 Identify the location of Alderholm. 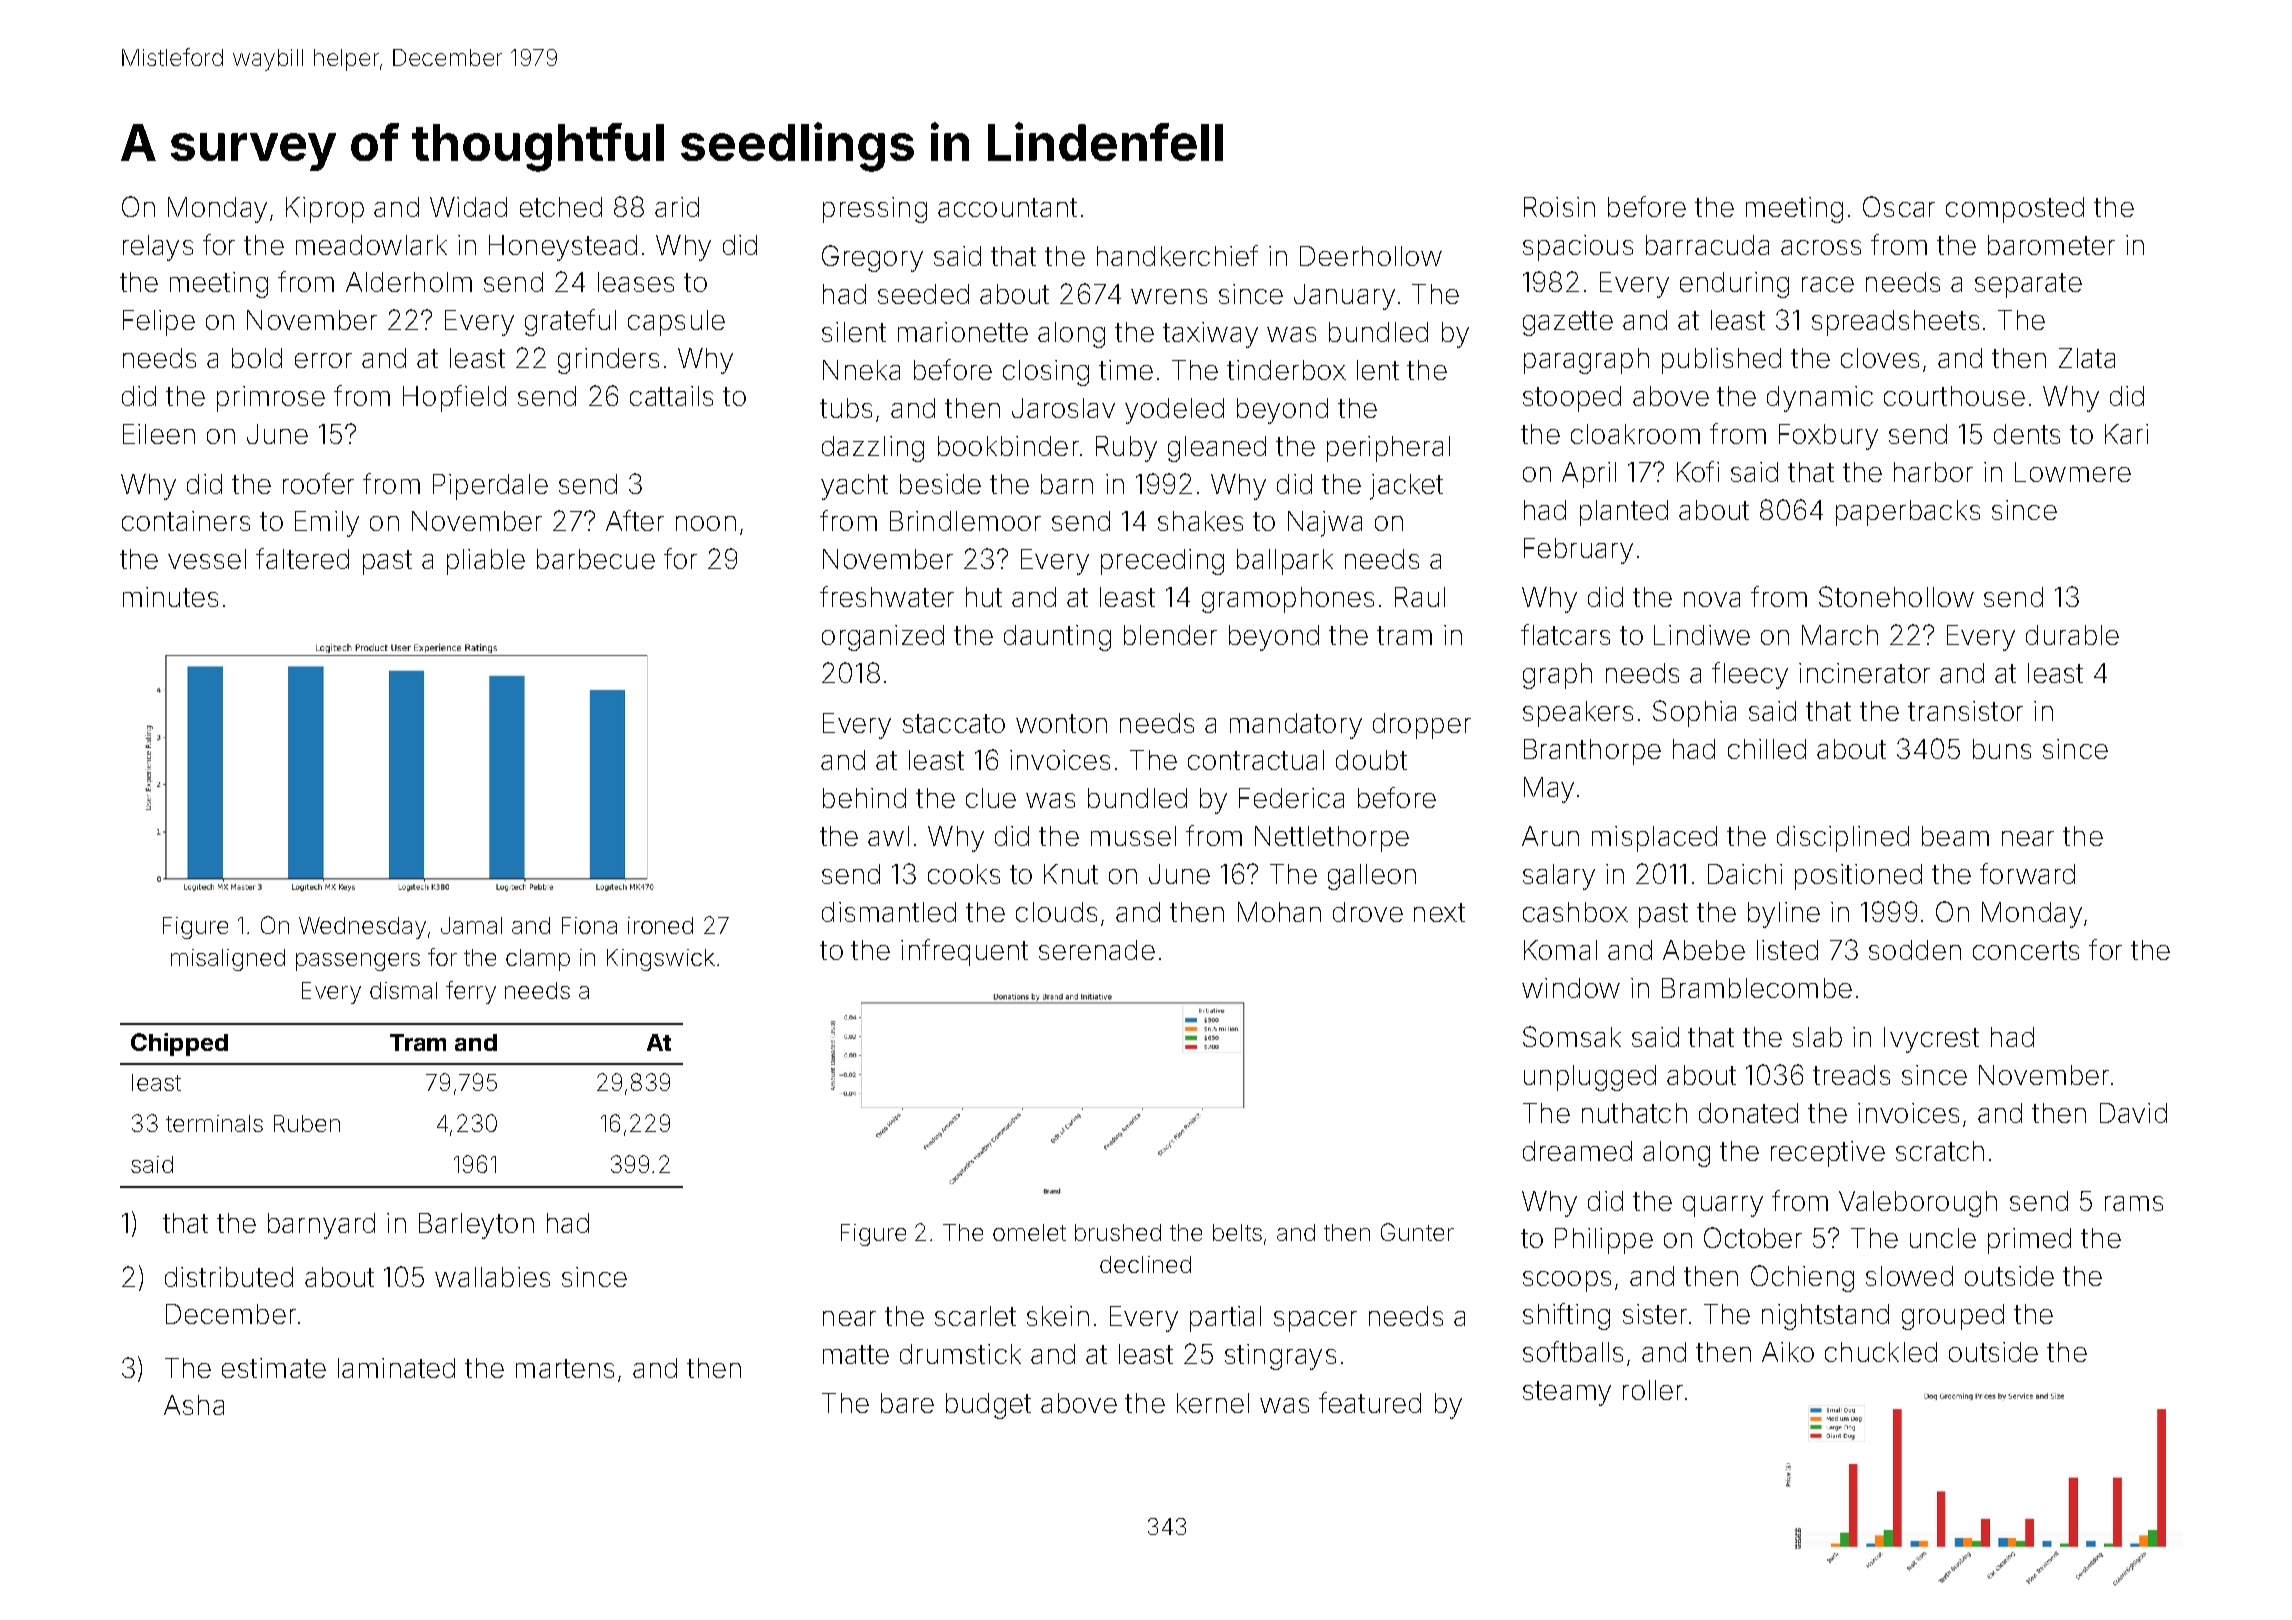
(409, 282).
